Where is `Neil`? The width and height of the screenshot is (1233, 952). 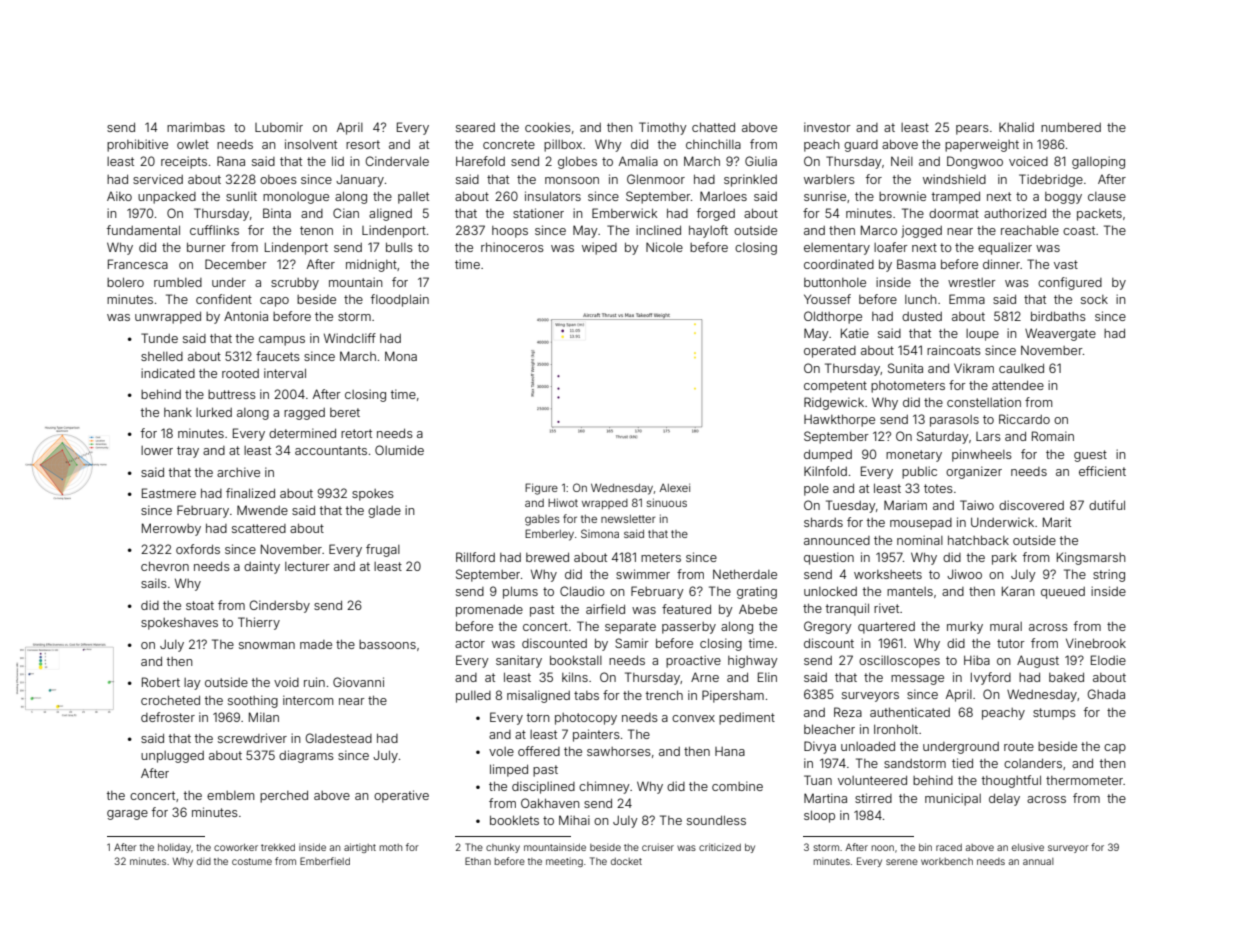
Neil is located at coordinates (902, 161).
